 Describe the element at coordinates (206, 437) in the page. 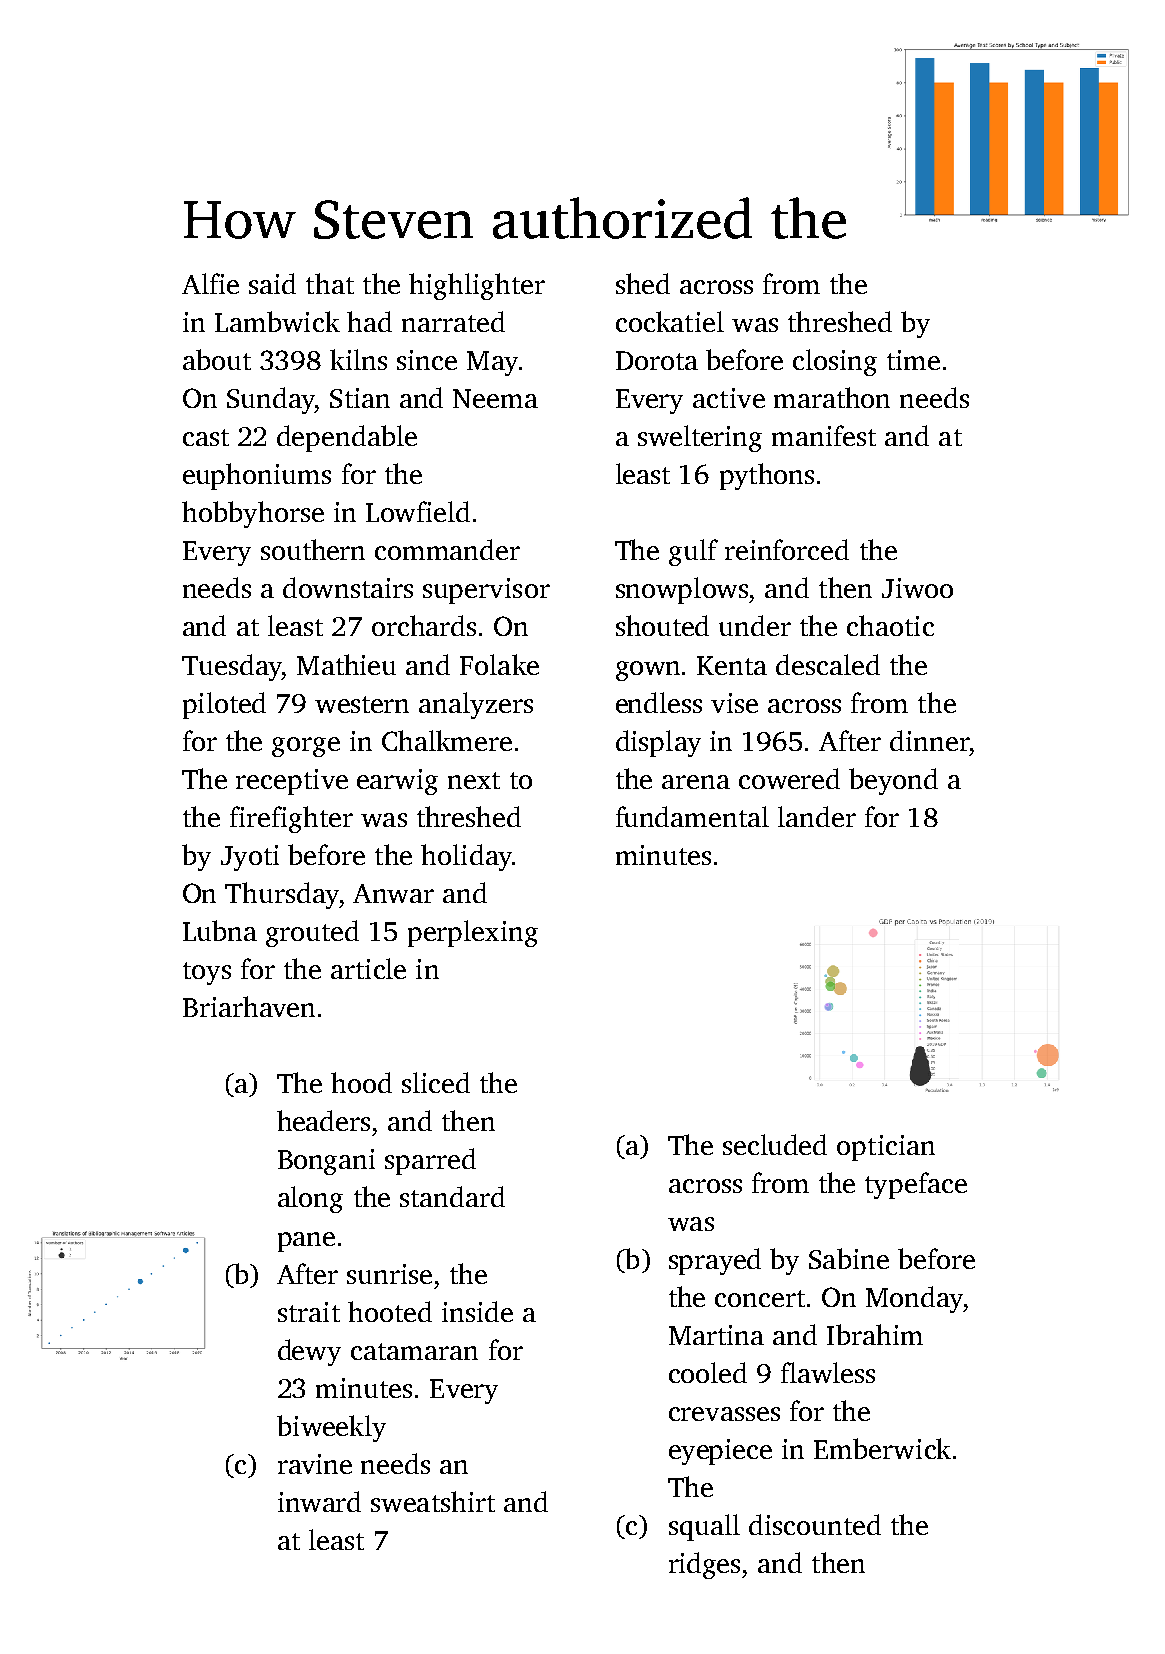

I see `cast` at that location.
